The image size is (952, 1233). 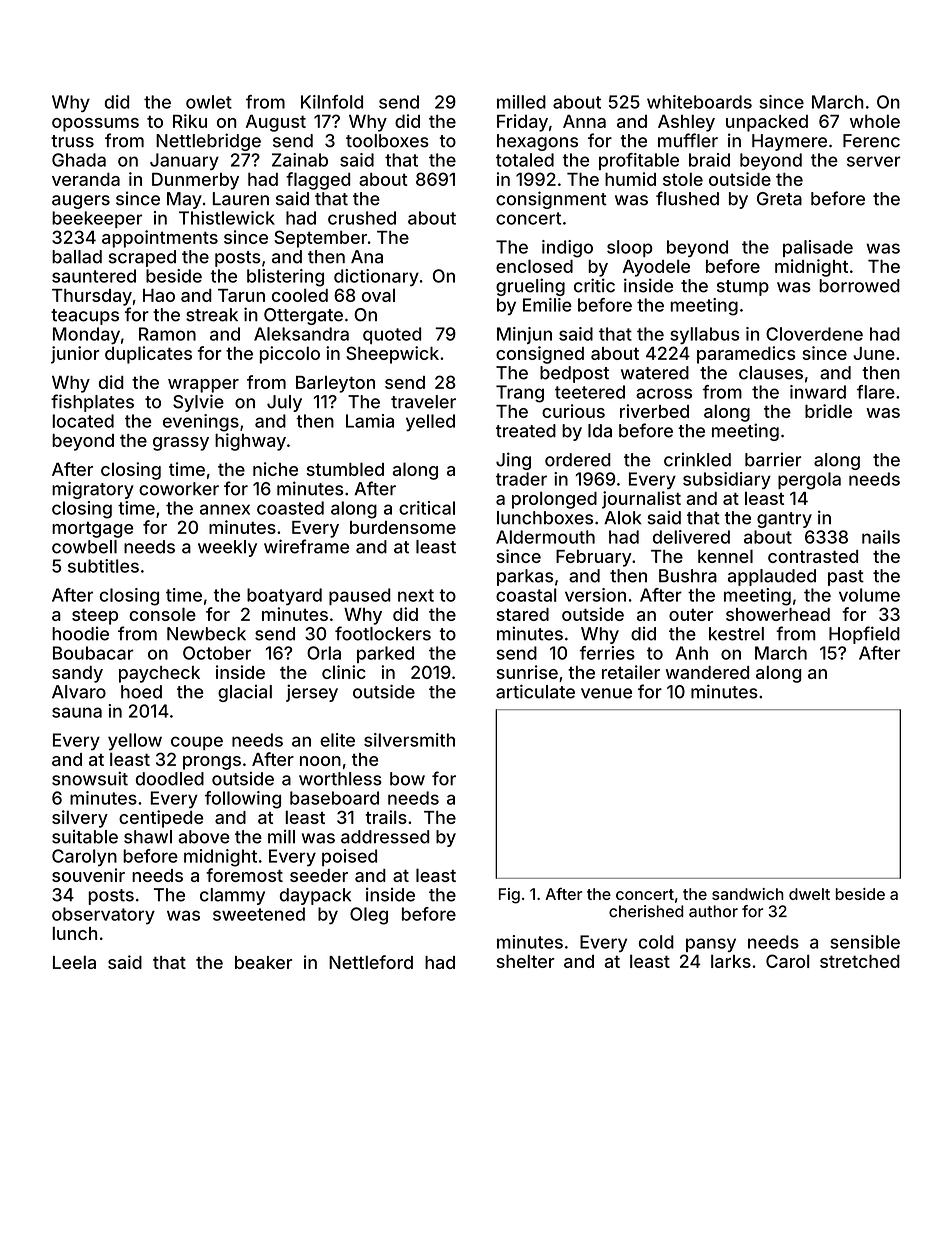 I want to click on oval, so click(x=378, y=295).
